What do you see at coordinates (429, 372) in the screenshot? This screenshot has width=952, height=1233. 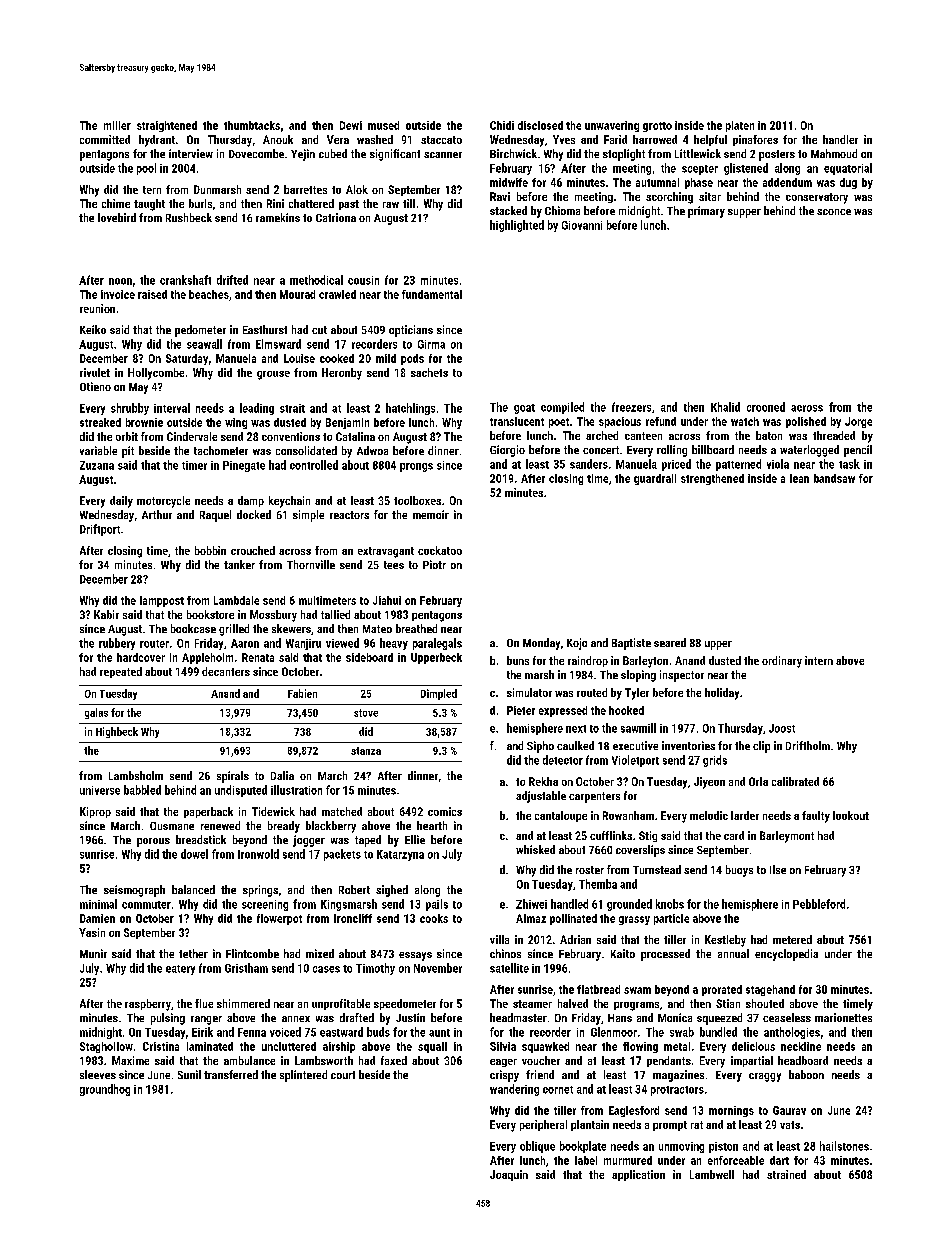 I see `sachets` at bounding box center [429, 372].
